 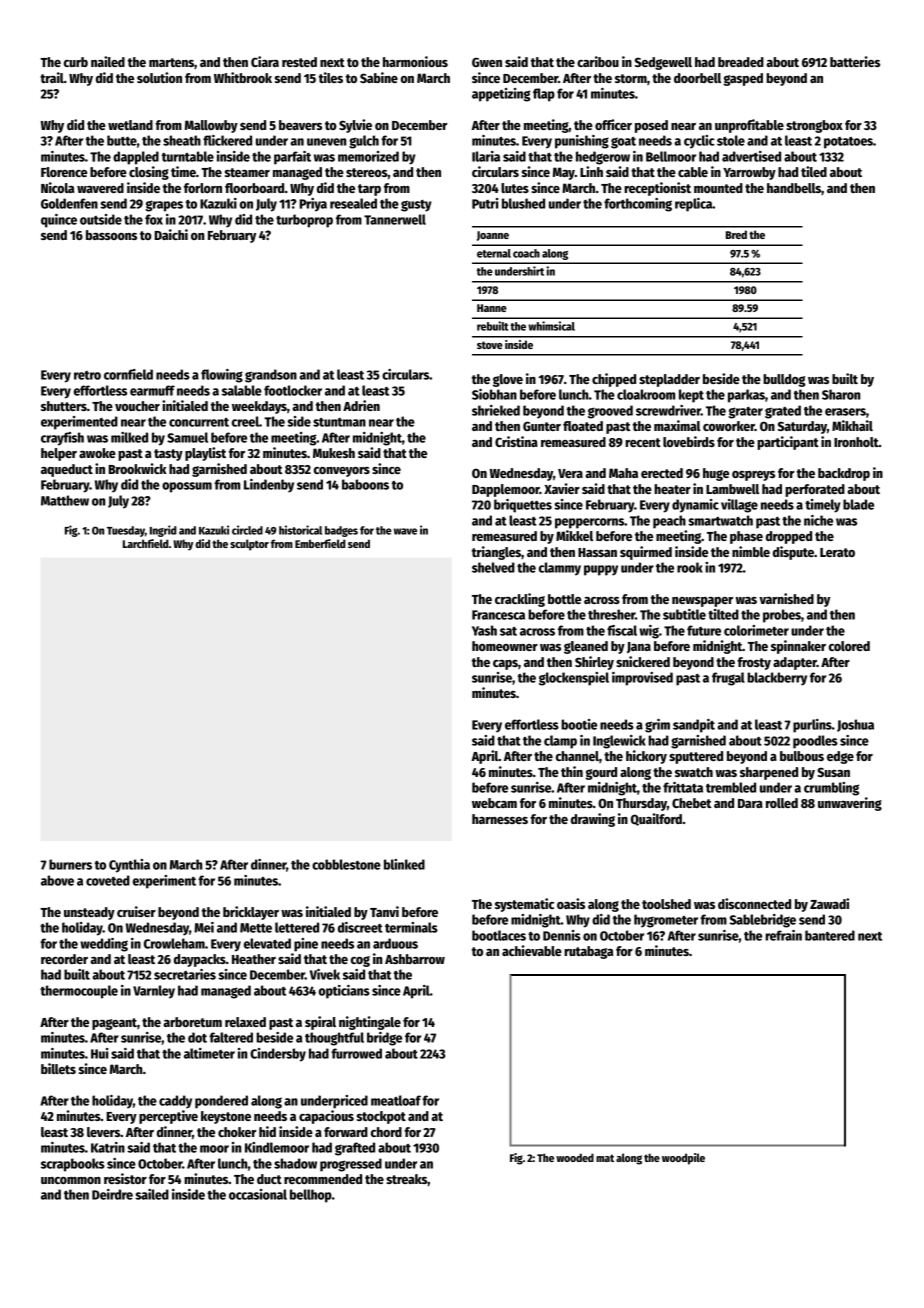 What do you see at coordinates (855, 61) in the screenshot?
I see `batteries` at bounding box center [855, 61].
